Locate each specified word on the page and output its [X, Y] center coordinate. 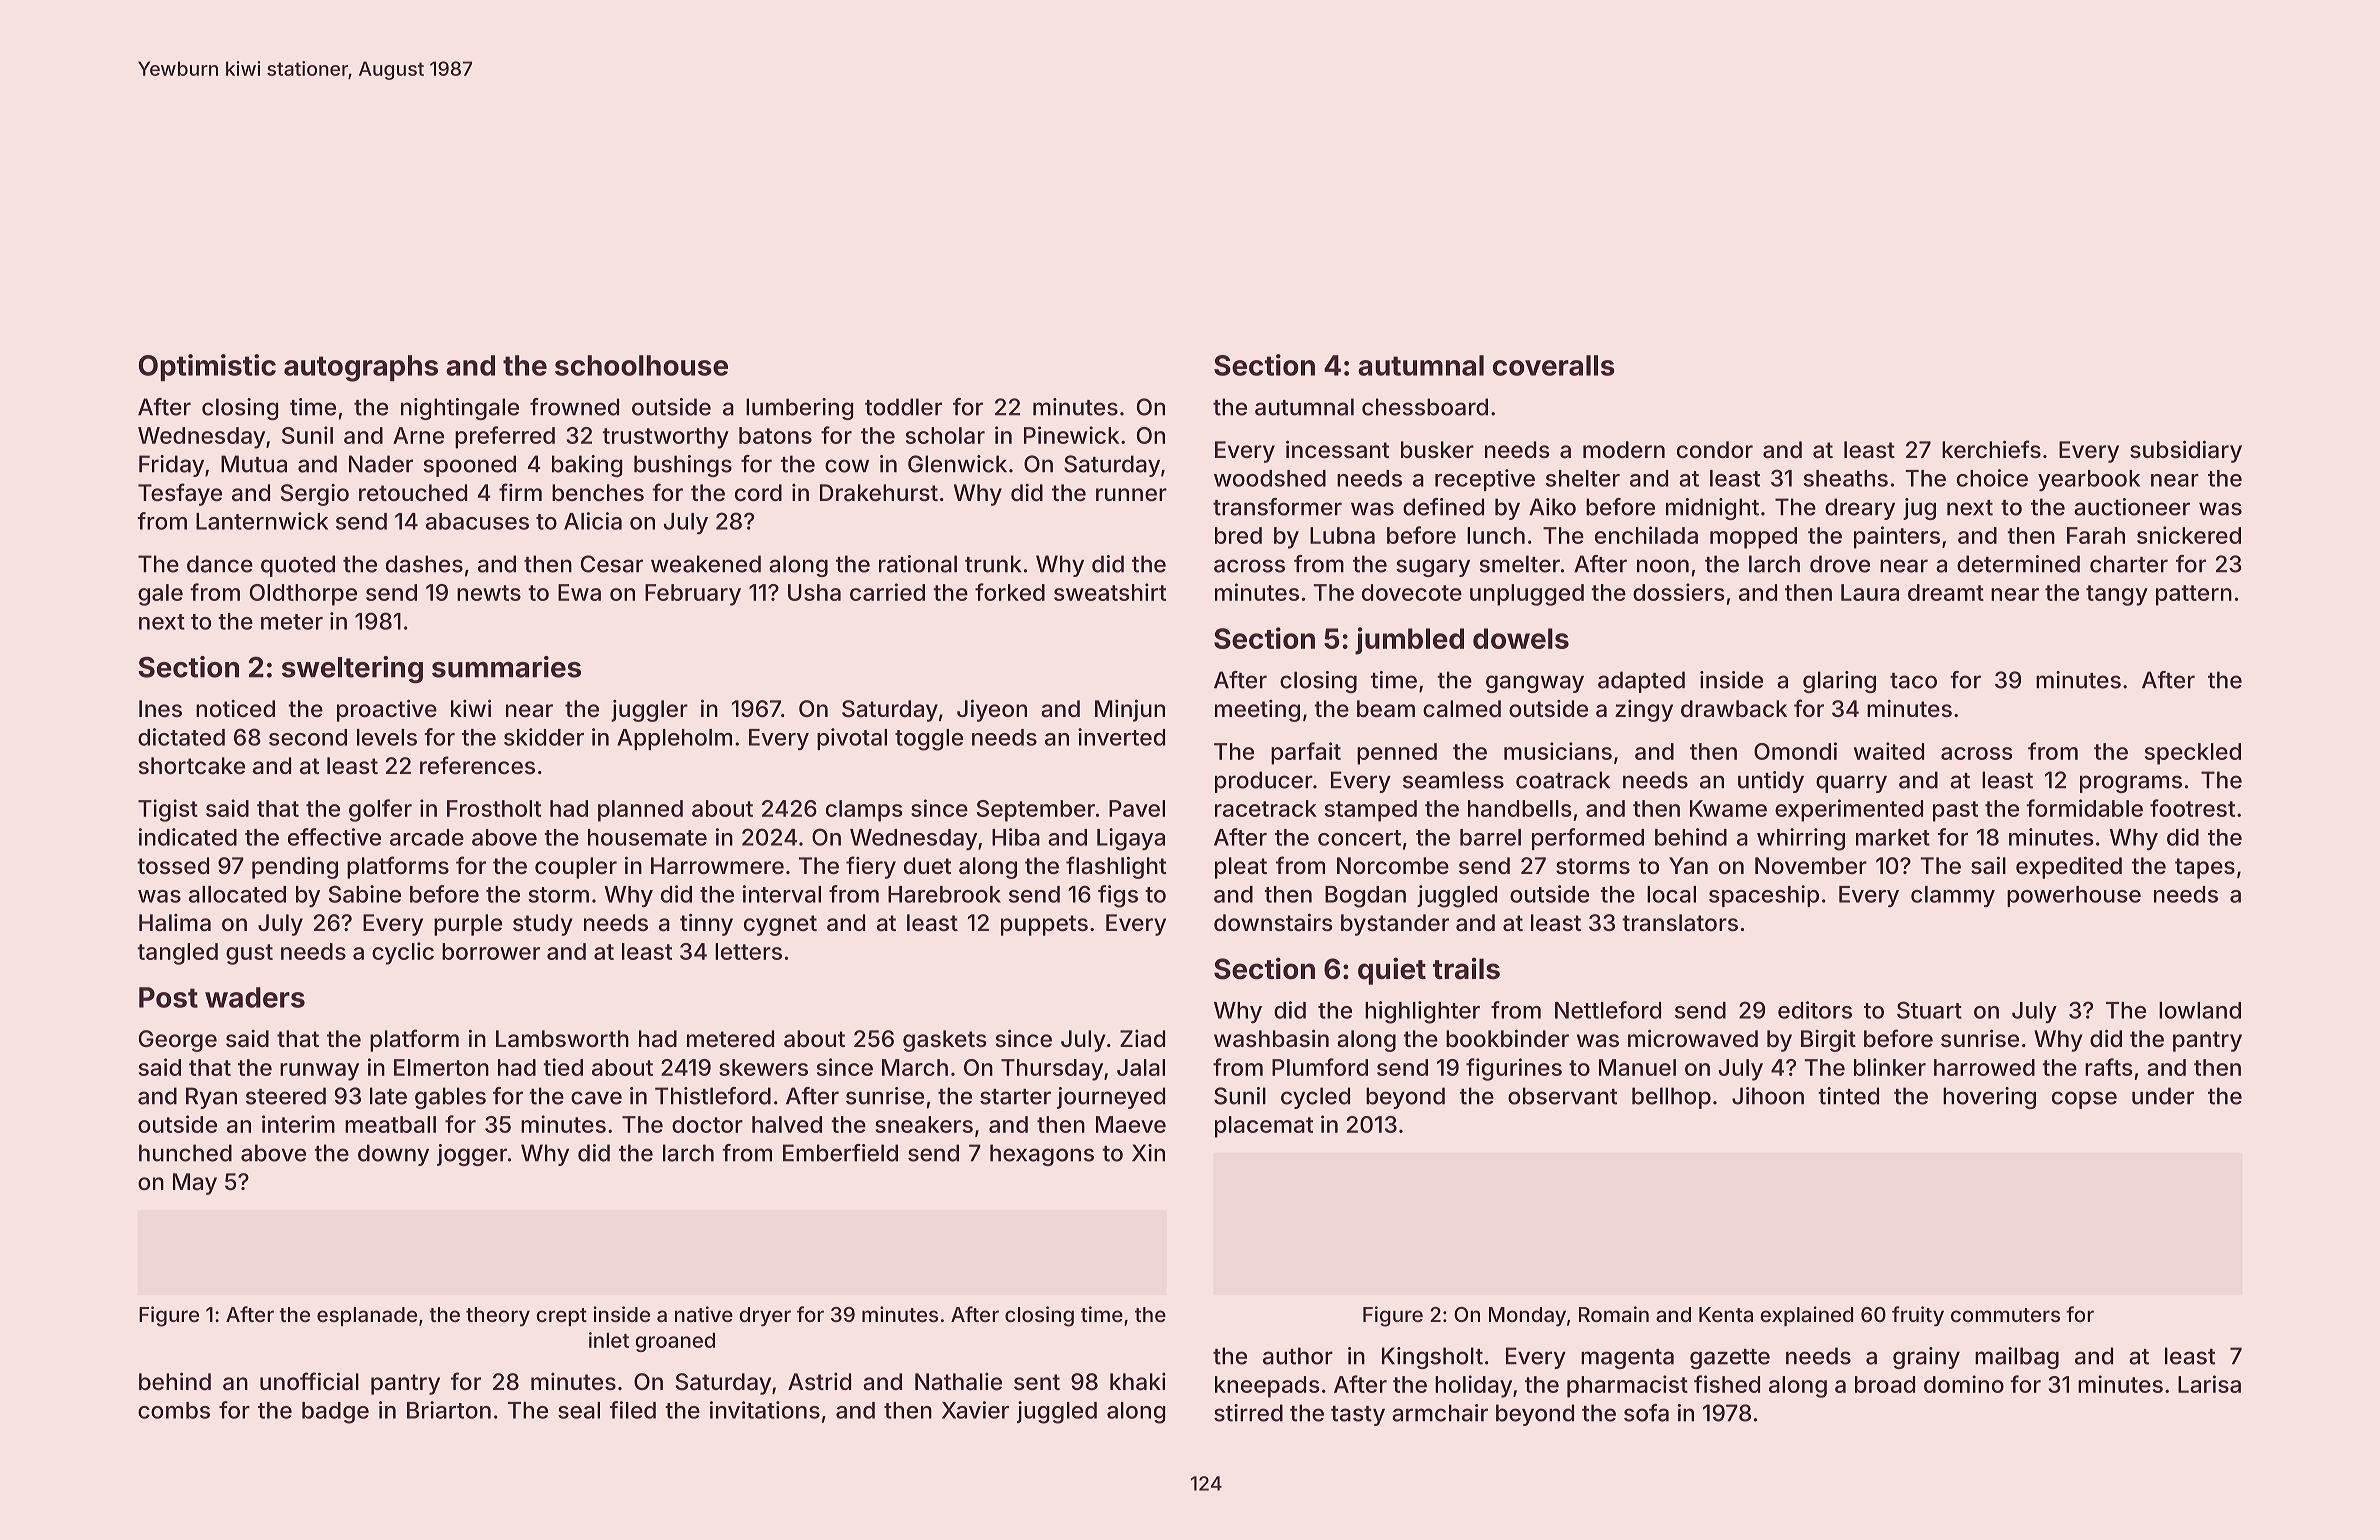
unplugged [1527, 595]
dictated [181, 737]
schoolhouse [641, 365]
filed [633, 1410]
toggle [929, 740]
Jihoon [1768, 1096]
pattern [2194, 595]
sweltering [352, 670]
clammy [1953, 896]
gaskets [945, 1041]
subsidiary [2186, 451]
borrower [491, 951]
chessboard [1425, 407]
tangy [2117, 595]
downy [393, 1155]
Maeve [1131, 1124]
